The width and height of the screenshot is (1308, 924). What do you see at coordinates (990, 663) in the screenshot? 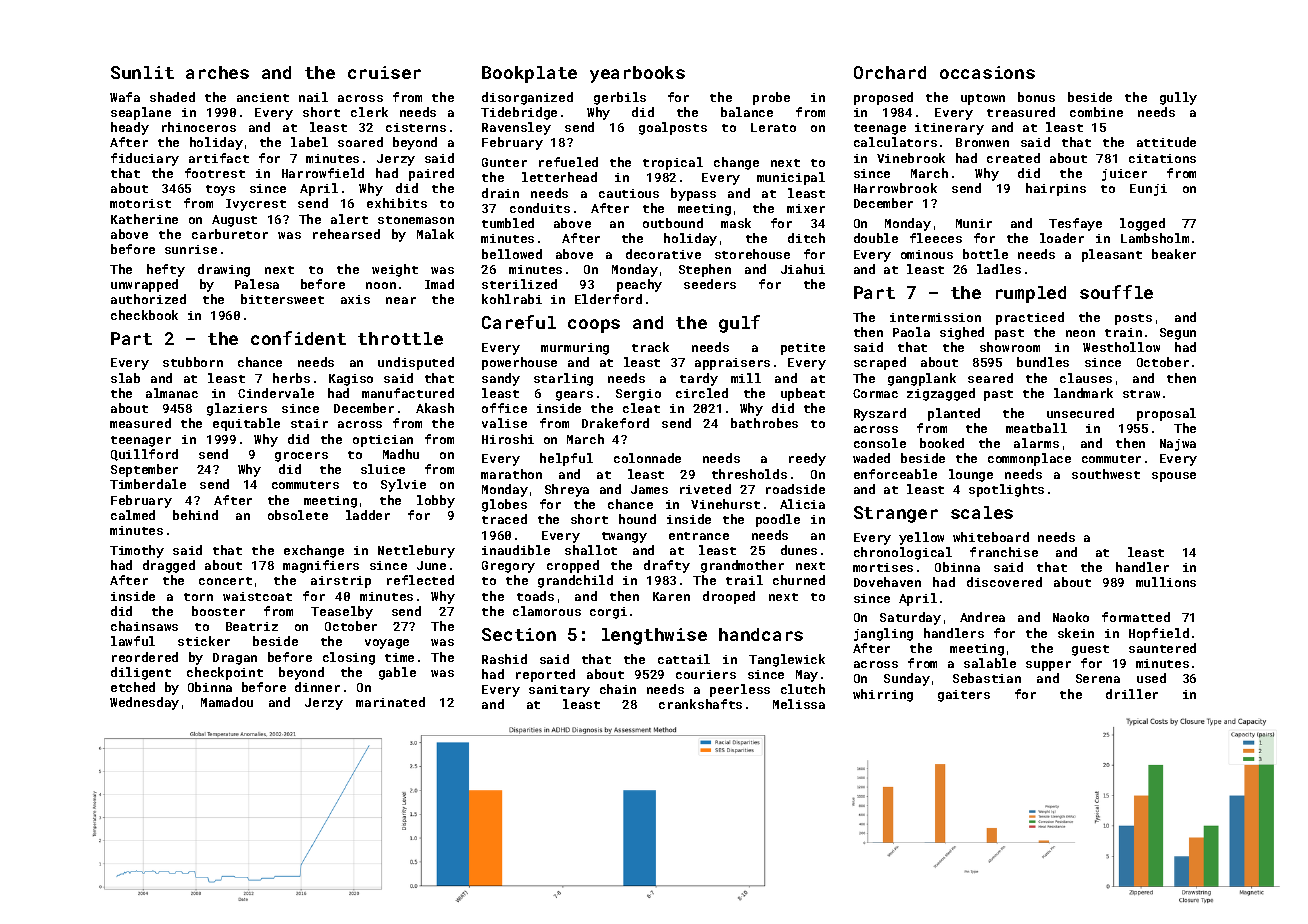
I see `salable` at bounding box center [990, 663].
